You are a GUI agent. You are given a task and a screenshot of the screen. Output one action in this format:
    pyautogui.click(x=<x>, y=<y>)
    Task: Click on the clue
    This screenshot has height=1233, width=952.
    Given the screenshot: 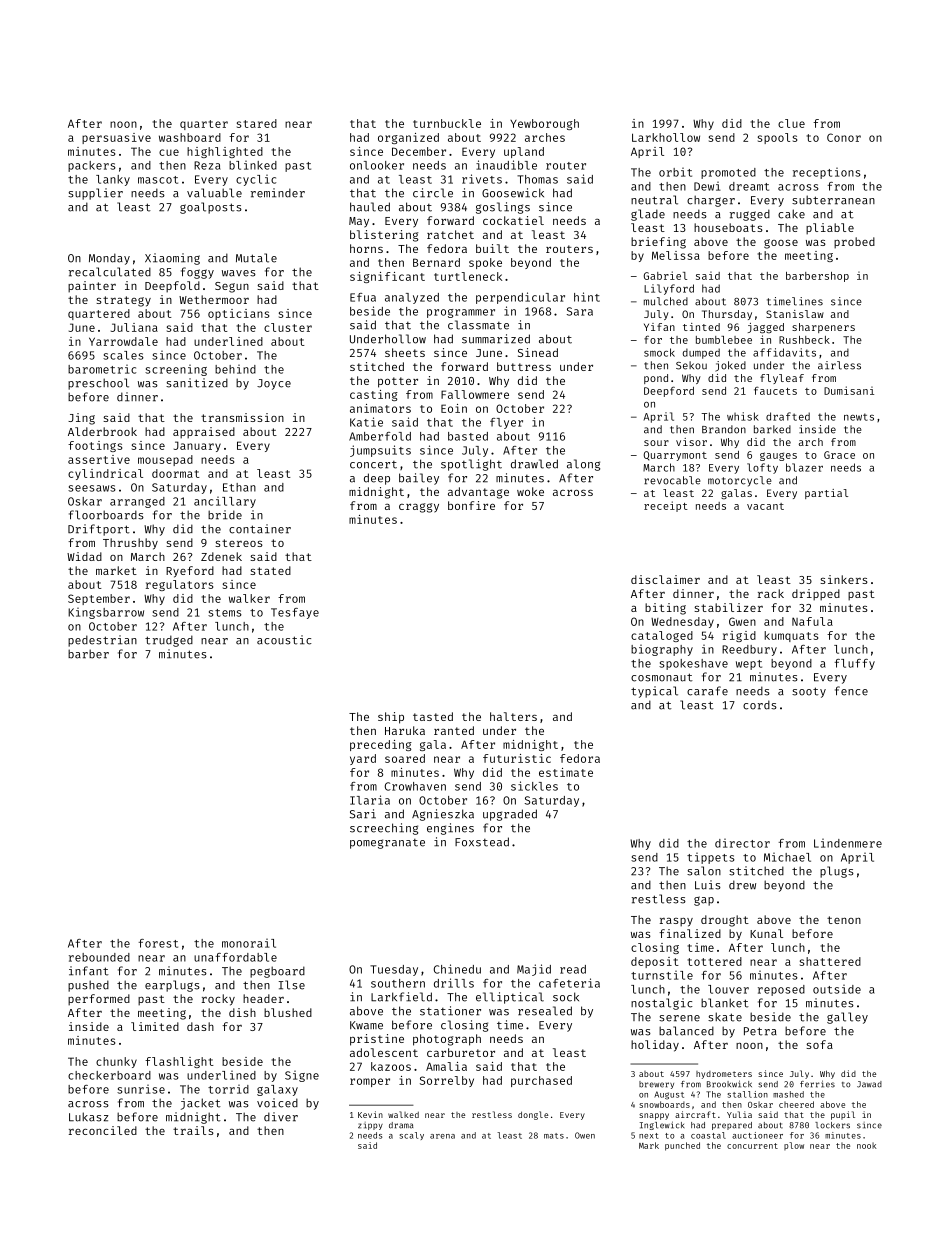 What is the action you would take?
    pyautogui.click(x=791, y=123)
